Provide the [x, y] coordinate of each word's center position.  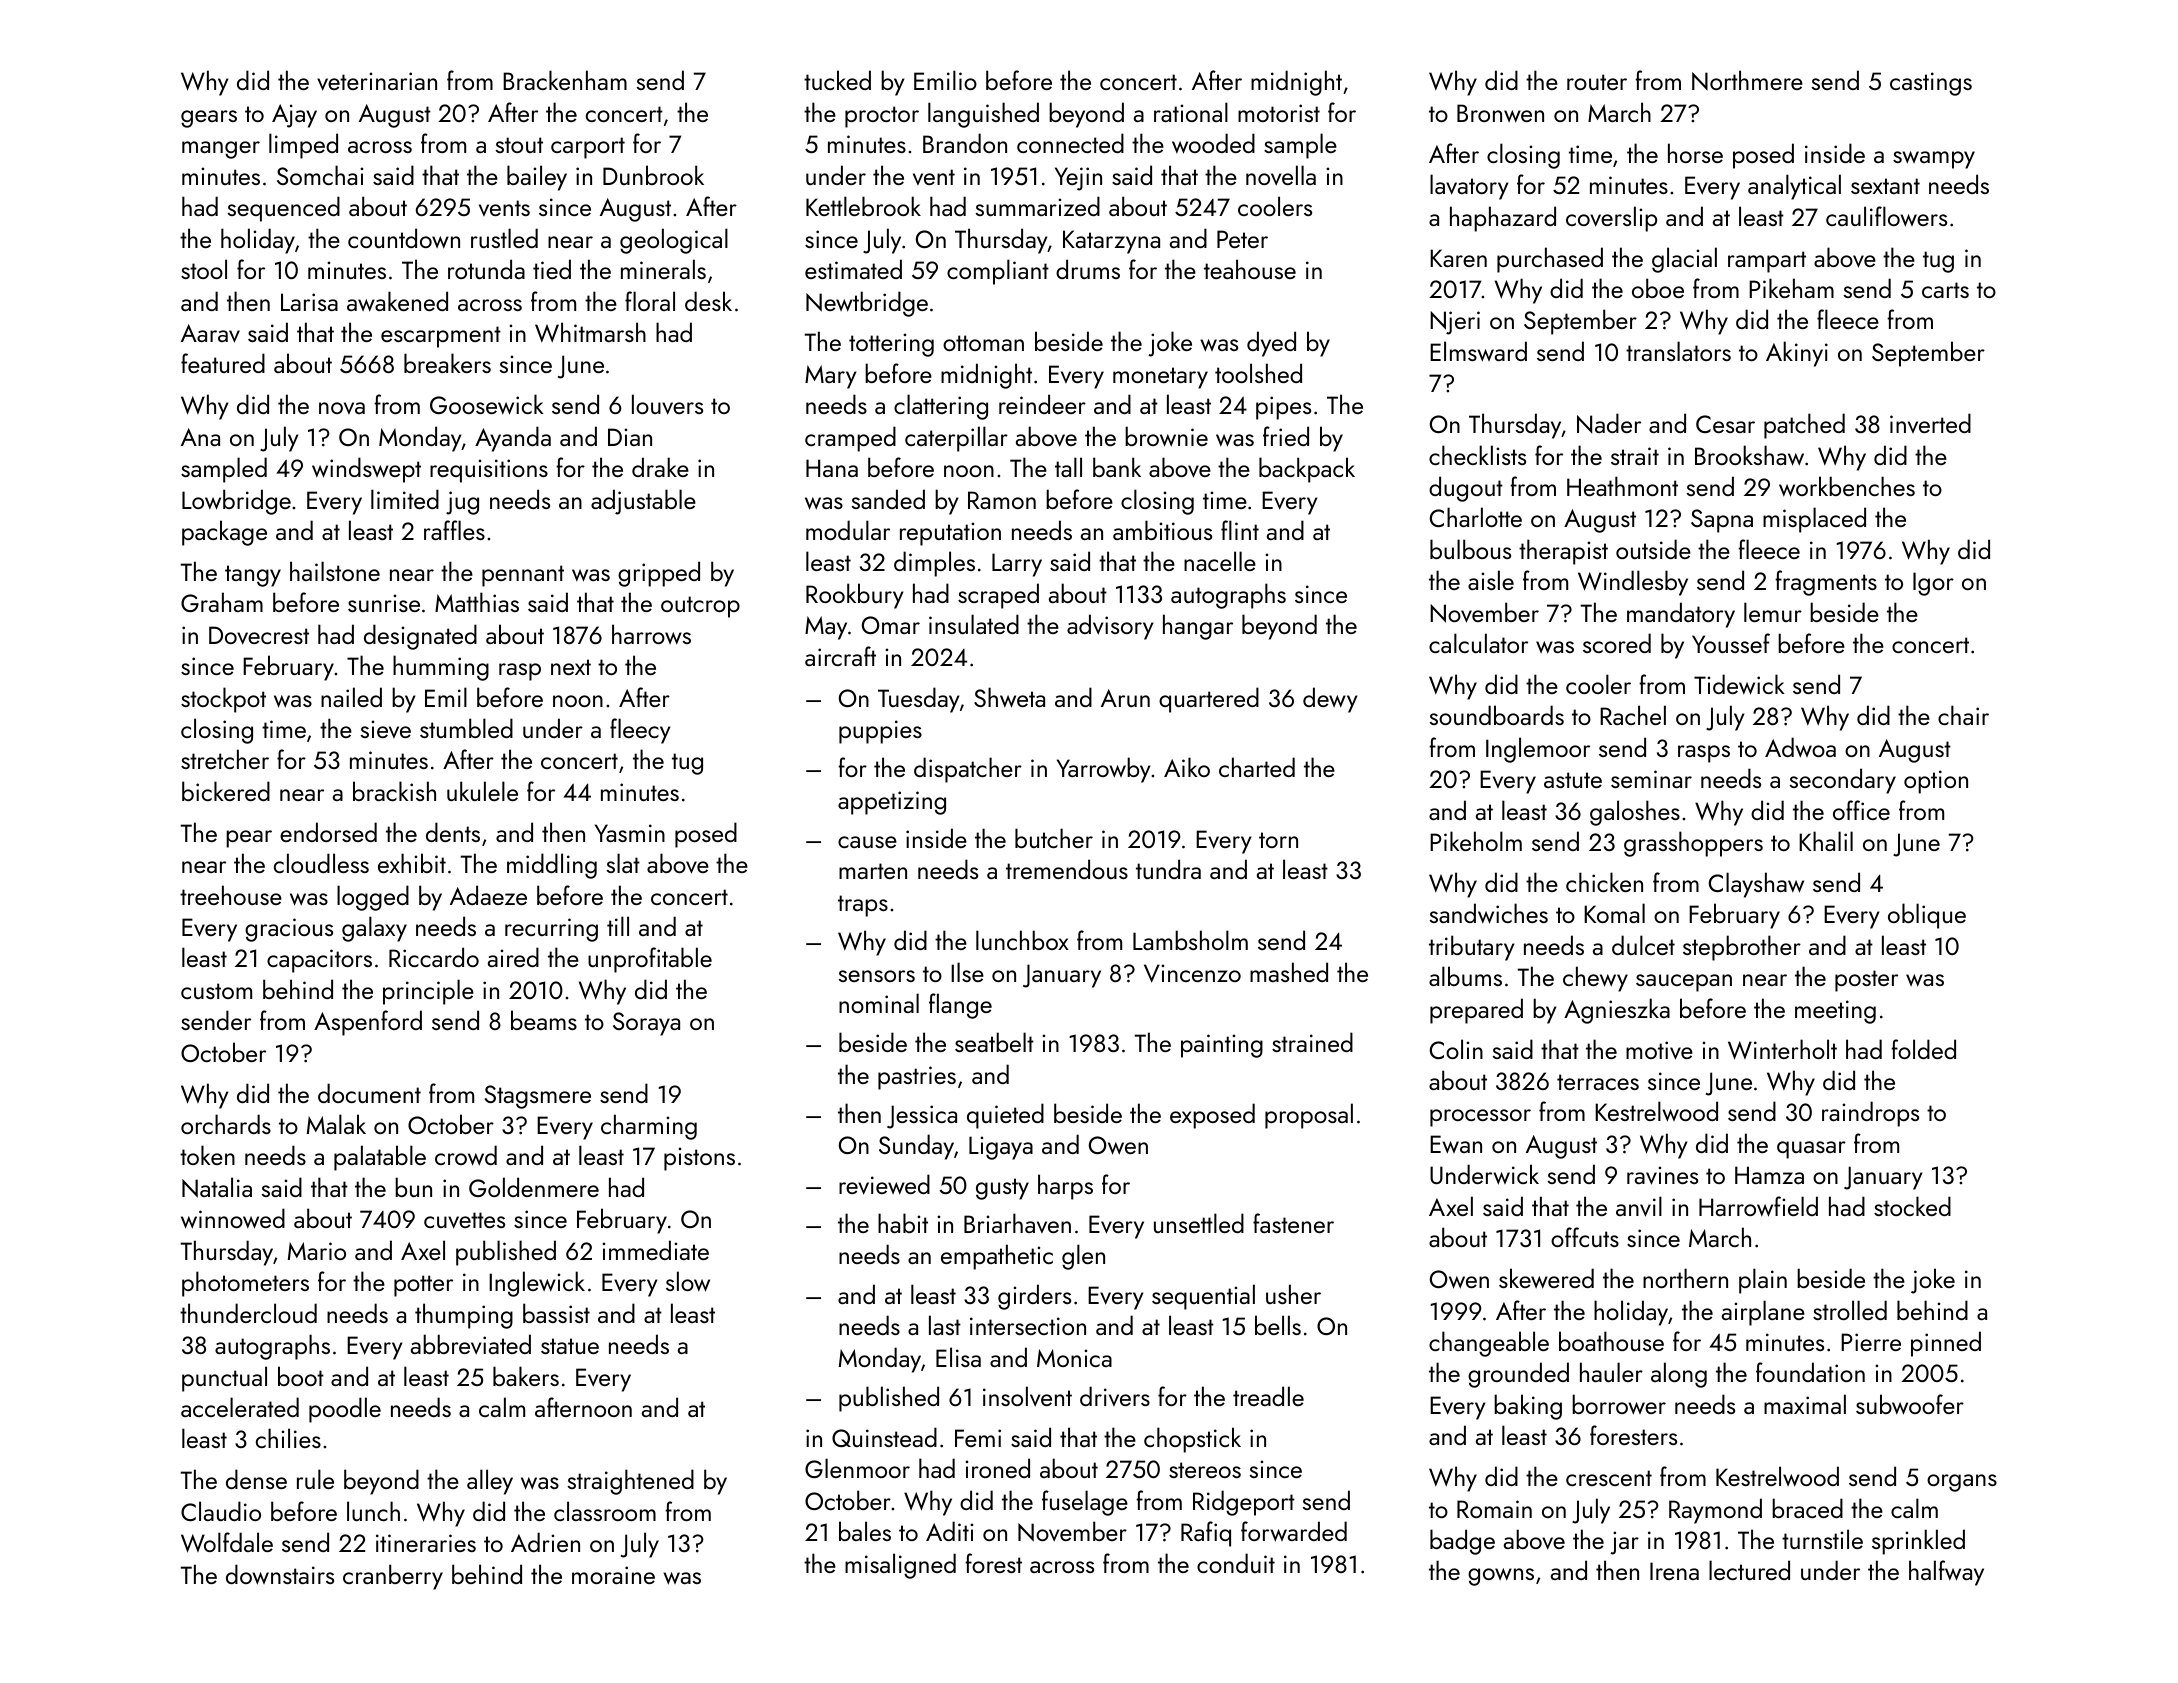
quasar [1811, 1150]
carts [1945, 290]
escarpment [441, 337]
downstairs [280, 1574]
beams [544, 1020]
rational [1191, 112]
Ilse [967, 972]
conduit [1236, 1563]
